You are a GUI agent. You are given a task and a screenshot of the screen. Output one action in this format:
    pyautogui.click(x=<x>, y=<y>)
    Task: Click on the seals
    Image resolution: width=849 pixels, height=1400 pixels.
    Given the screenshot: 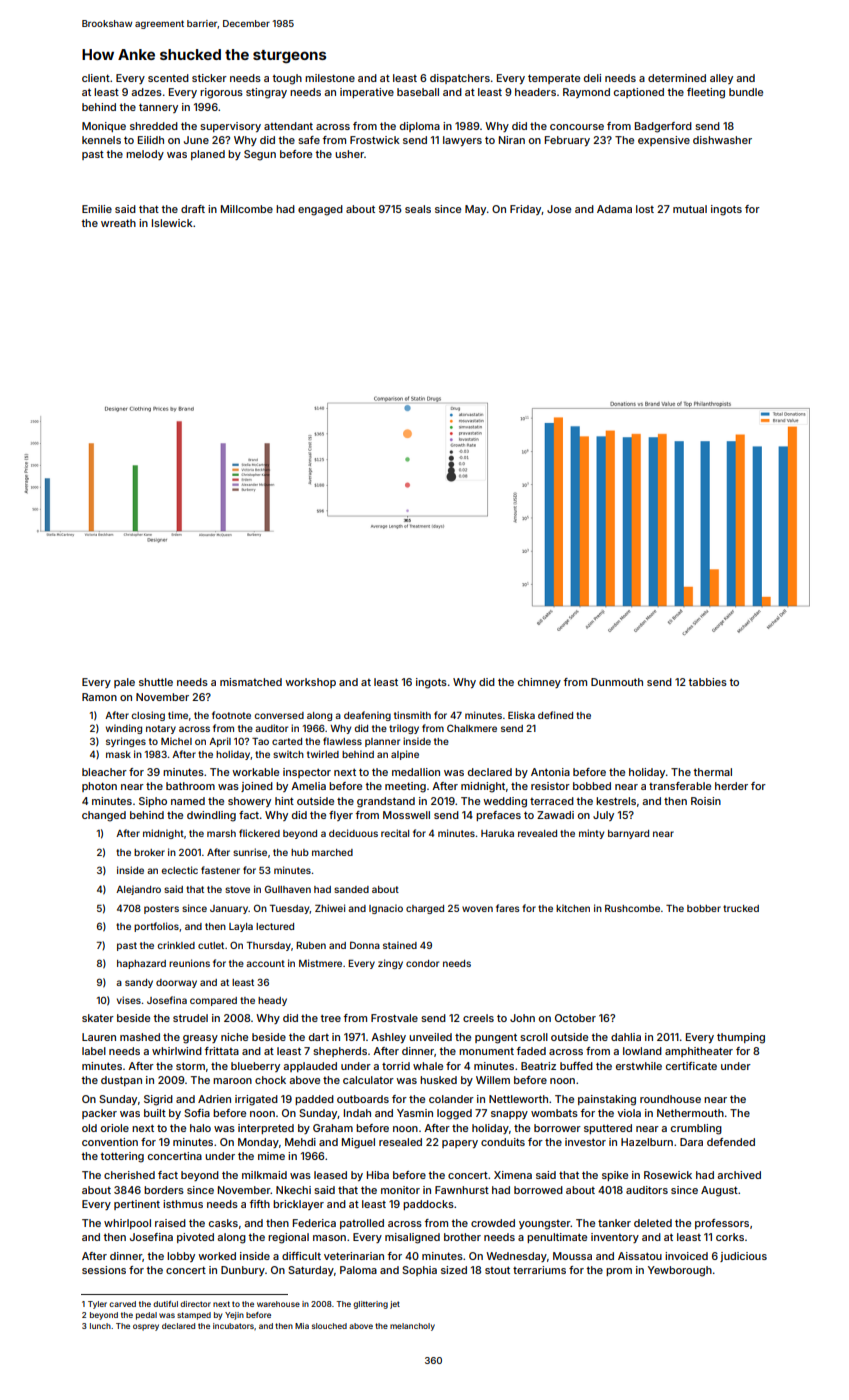 What is the action you would take?
    pyautogui.click(x=418, y=209)
